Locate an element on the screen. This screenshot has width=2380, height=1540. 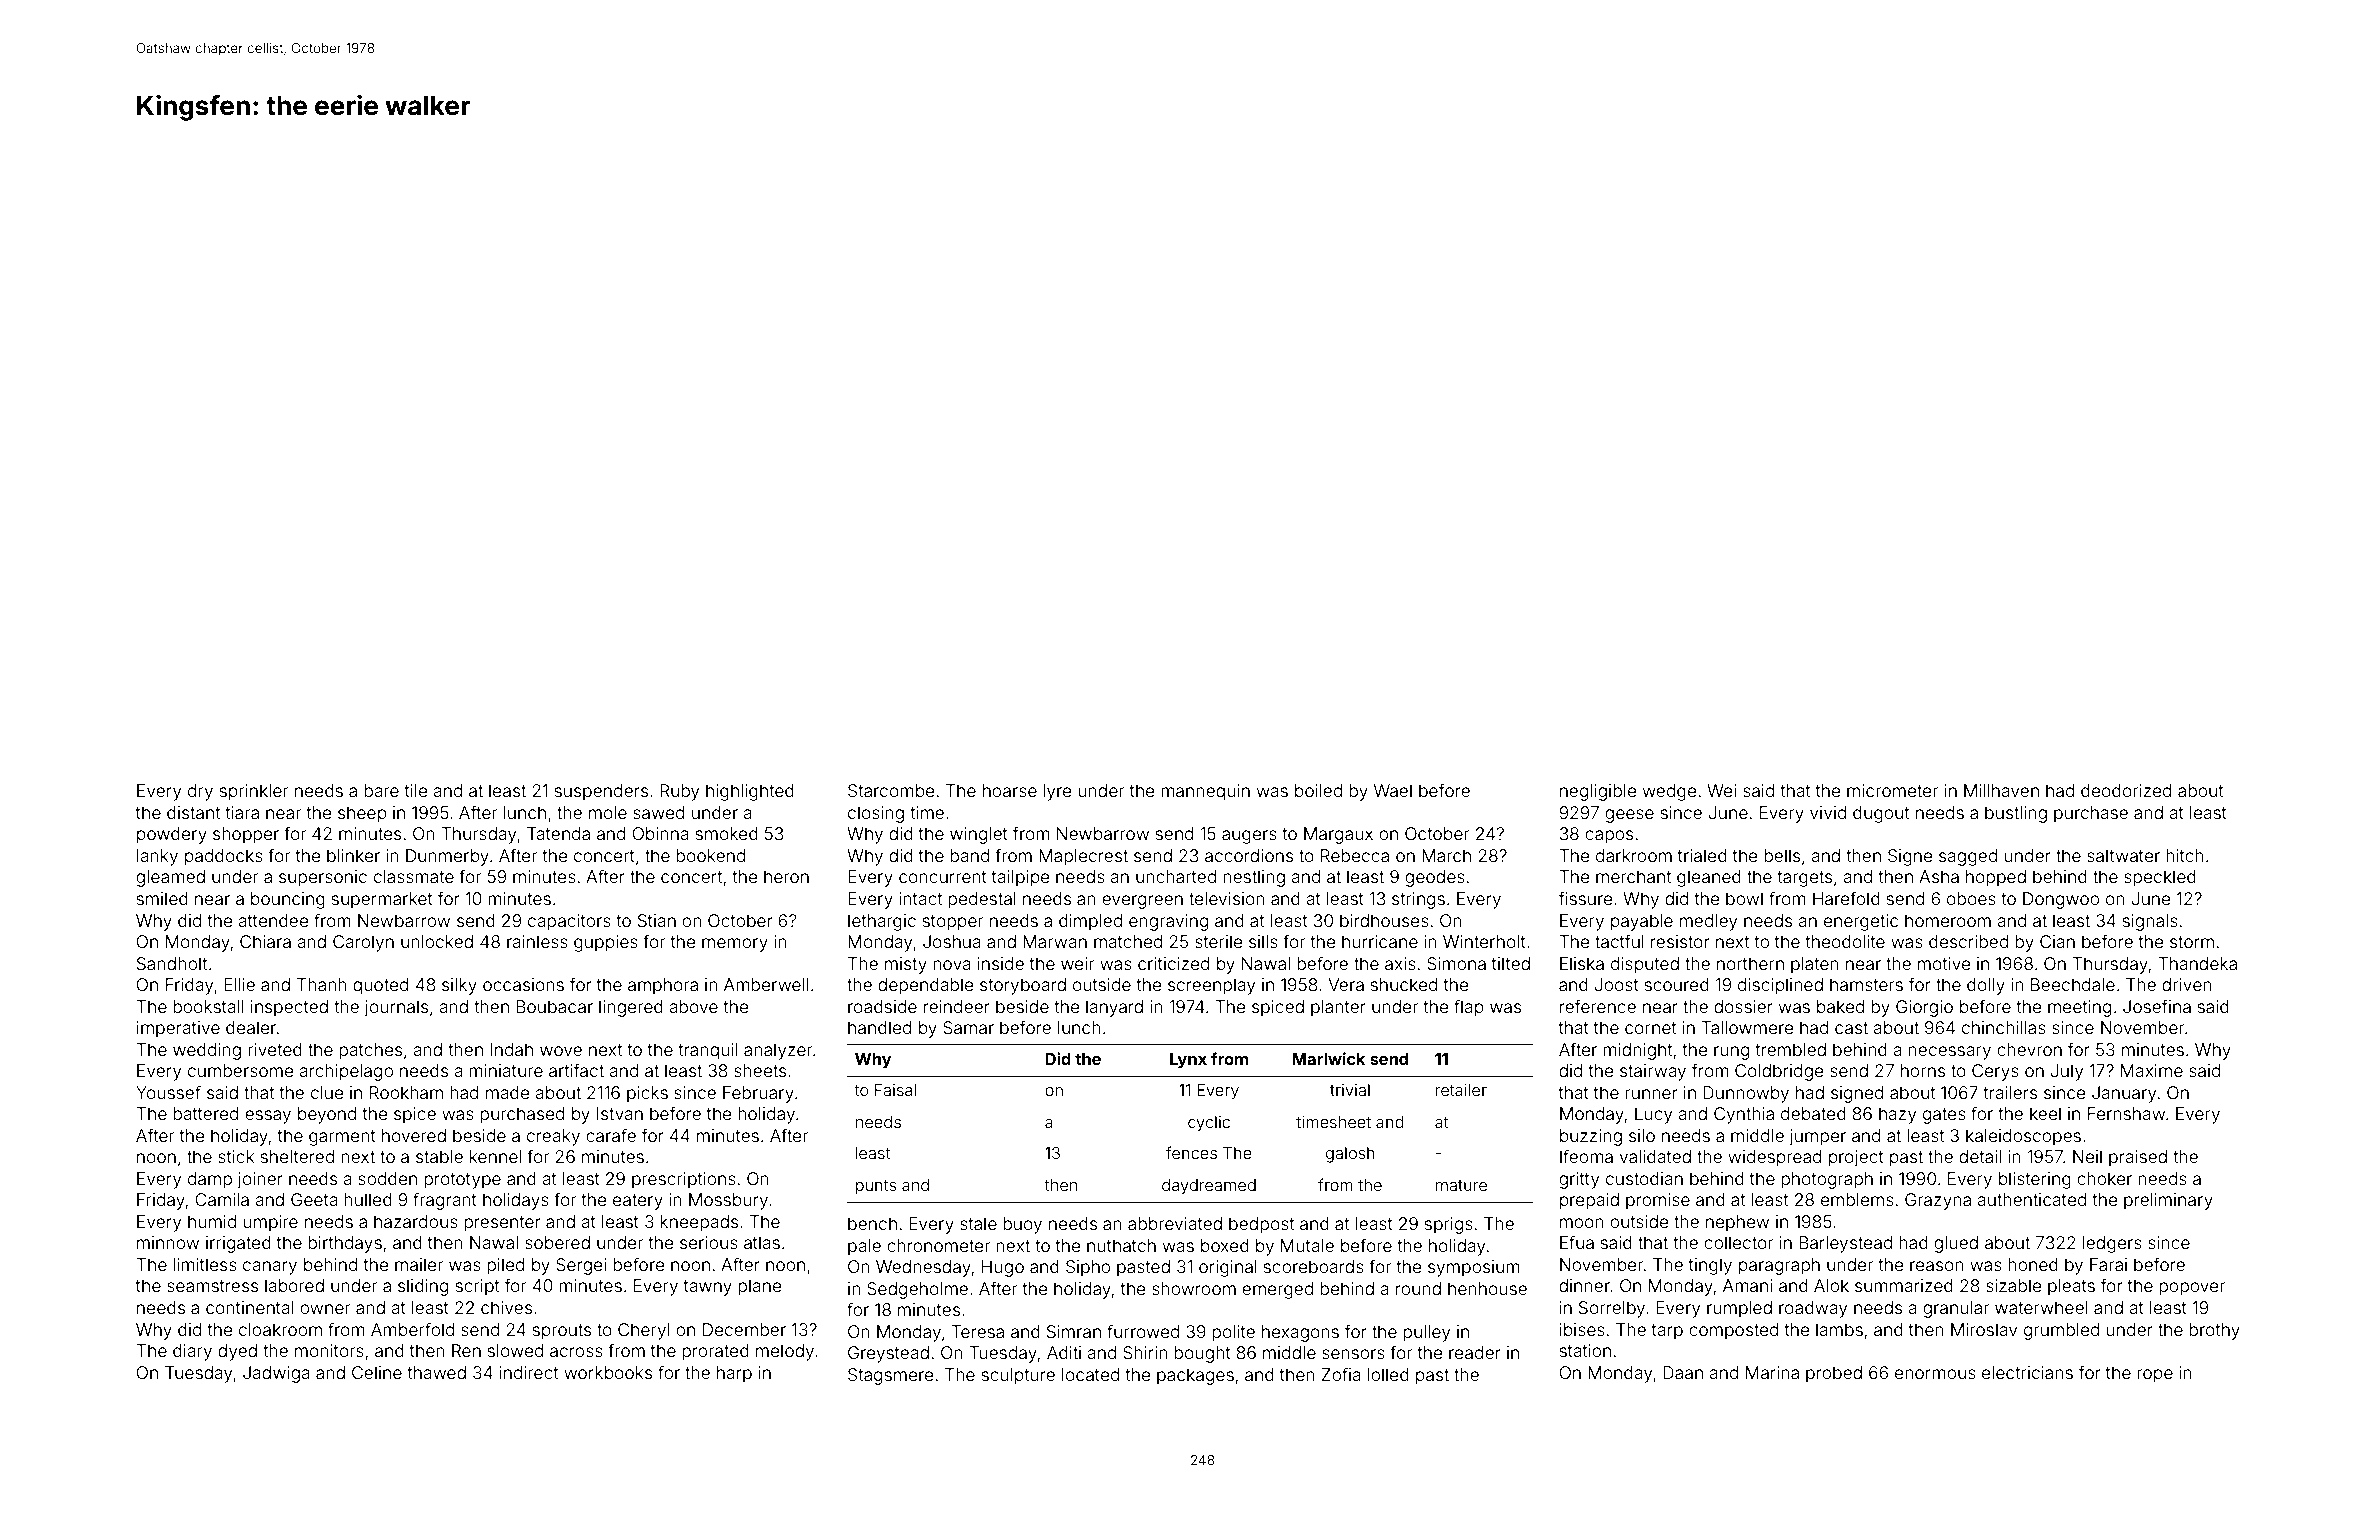
Amani is located at coordinates (1747, 1285).
